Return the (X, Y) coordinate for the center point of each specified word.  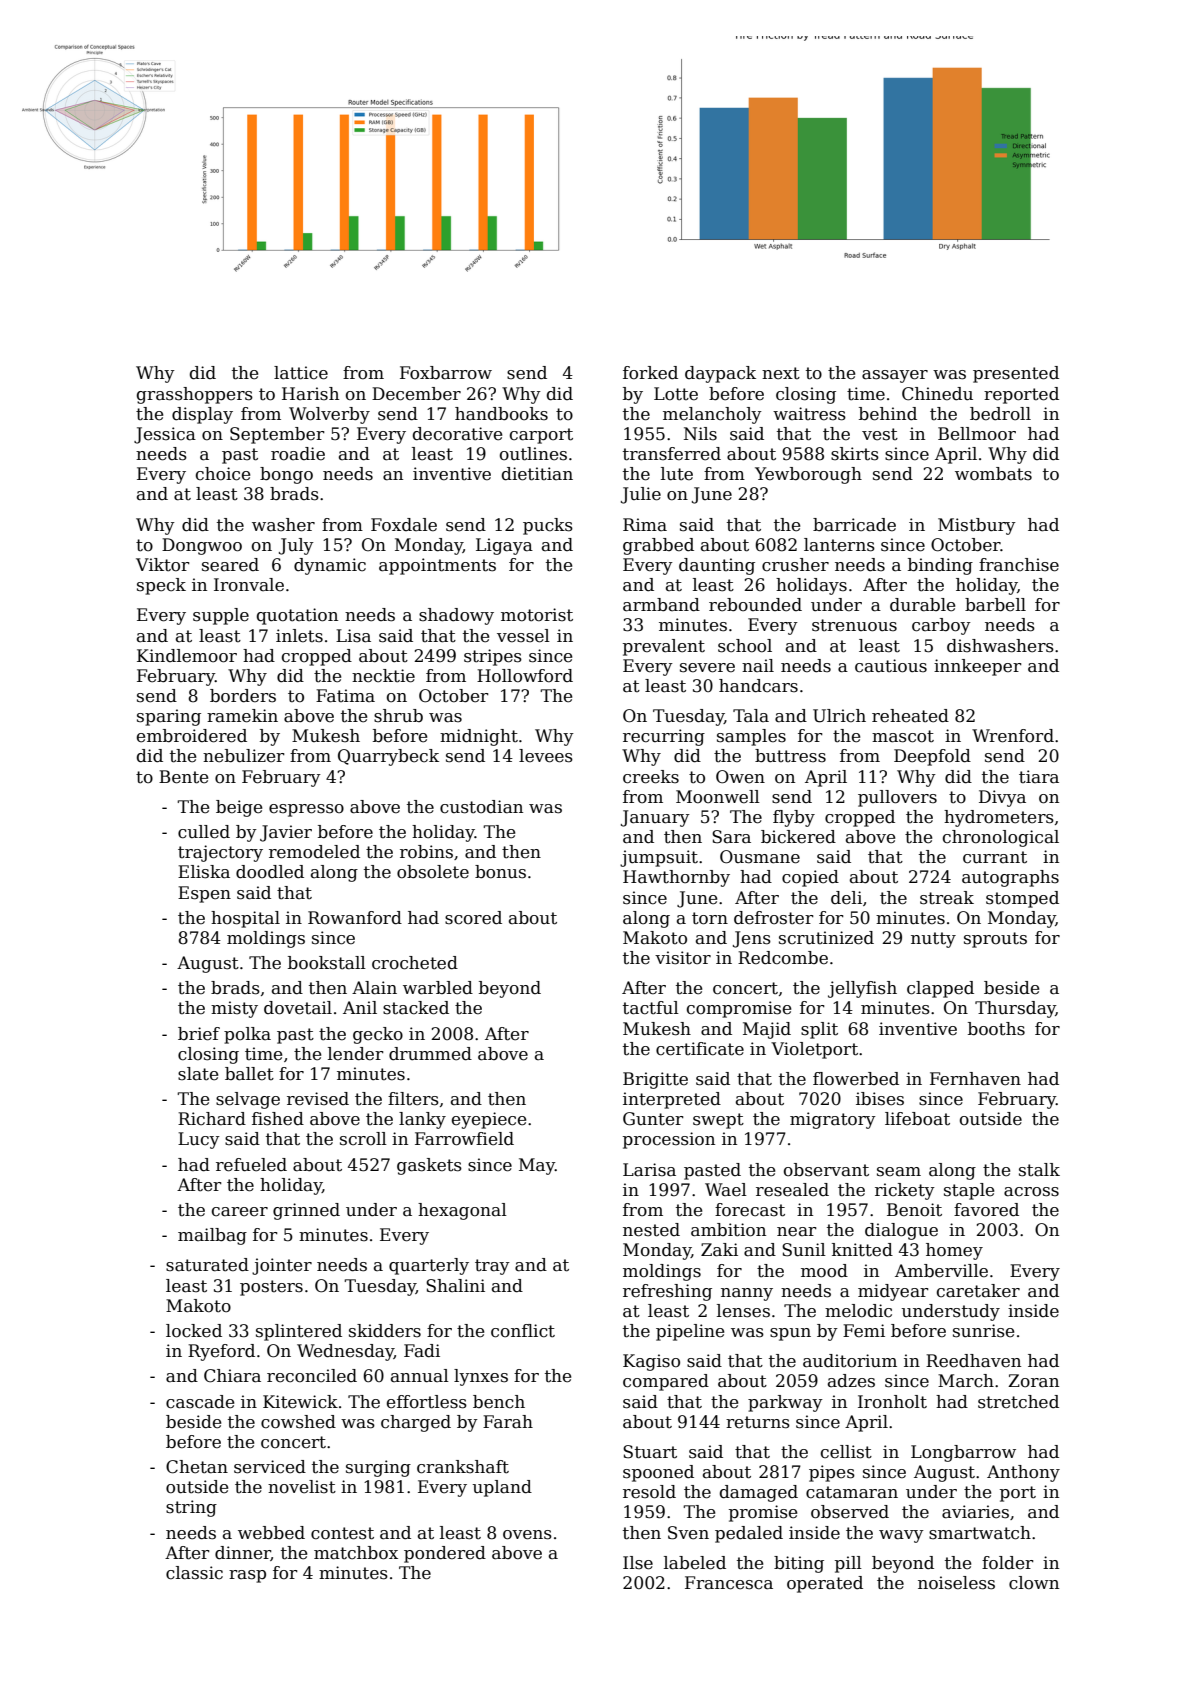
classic (194, 1573)
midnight (479, 737)
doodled (270, 872)
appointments (437, 566)
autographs (1010, 878)
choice (223, 474)
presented (1016, 374)
